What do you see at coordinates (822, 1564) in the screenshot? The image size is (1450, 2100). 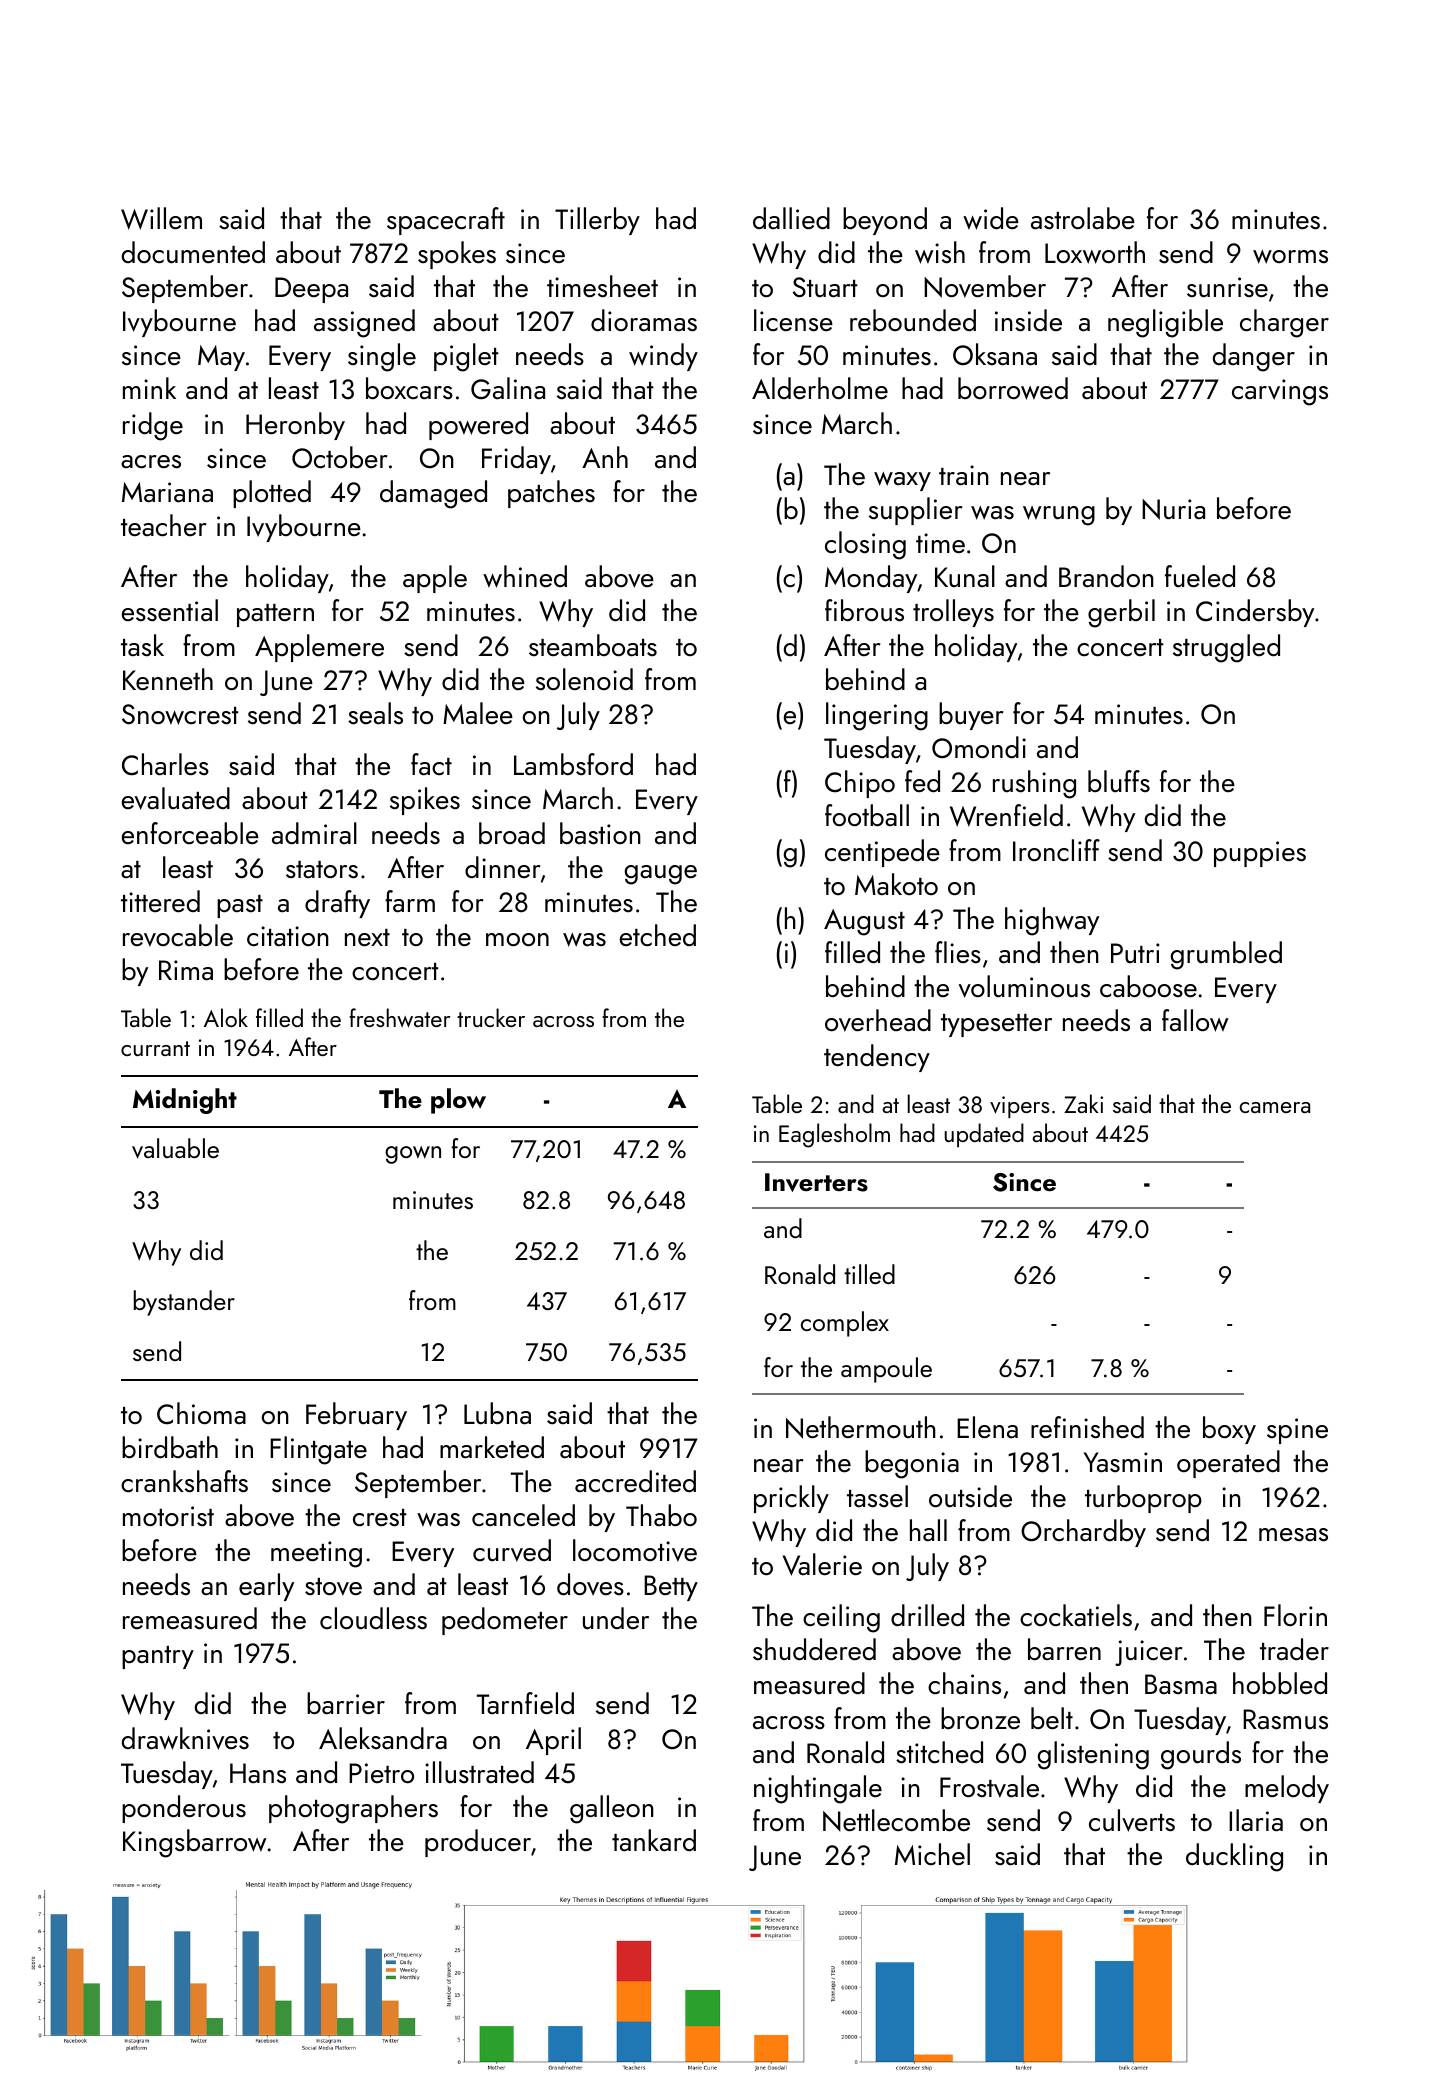 I see `Valerie` at bounding box center [822, 1564].
